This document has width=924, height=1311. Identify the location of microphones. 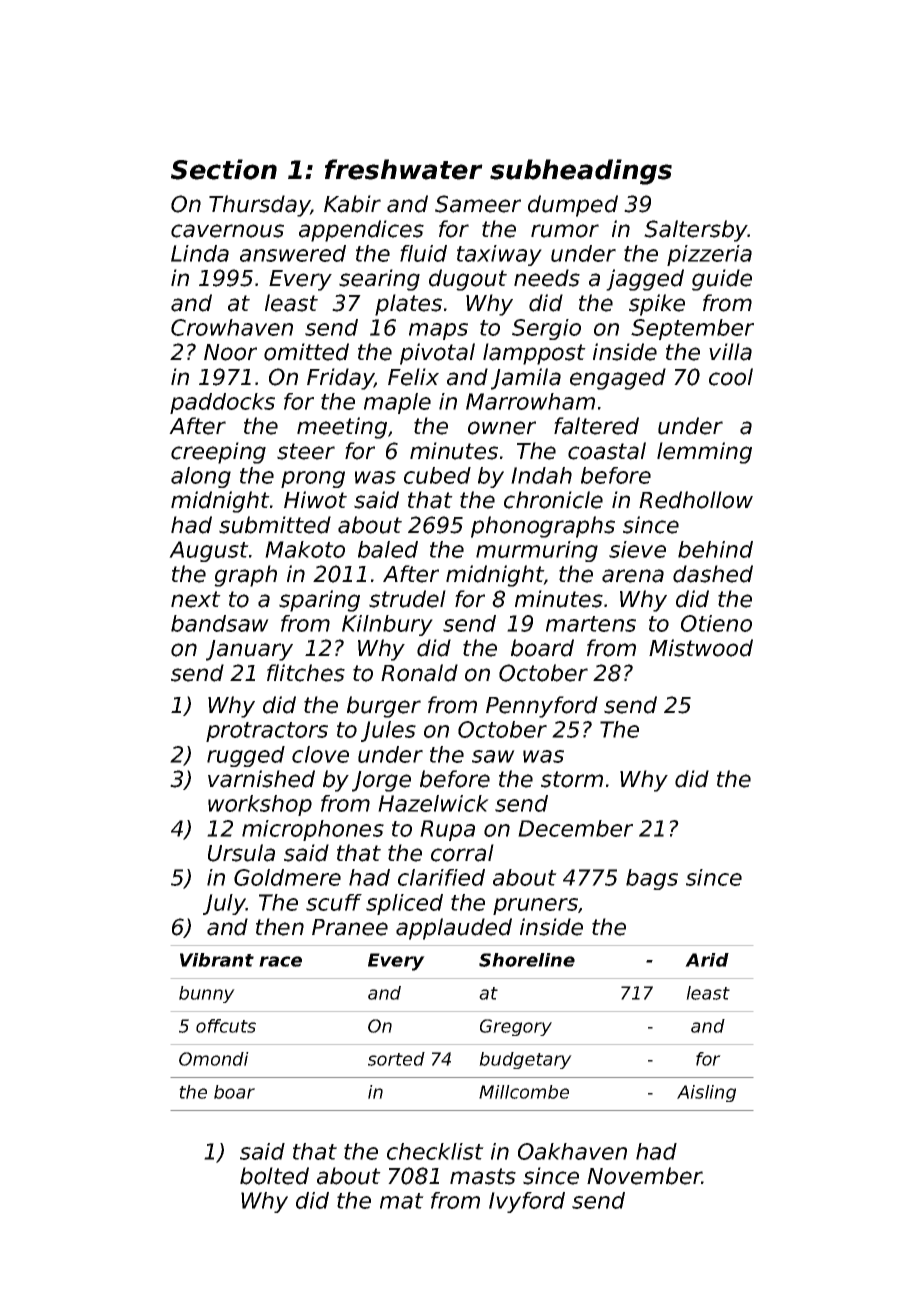
(313, 830).
